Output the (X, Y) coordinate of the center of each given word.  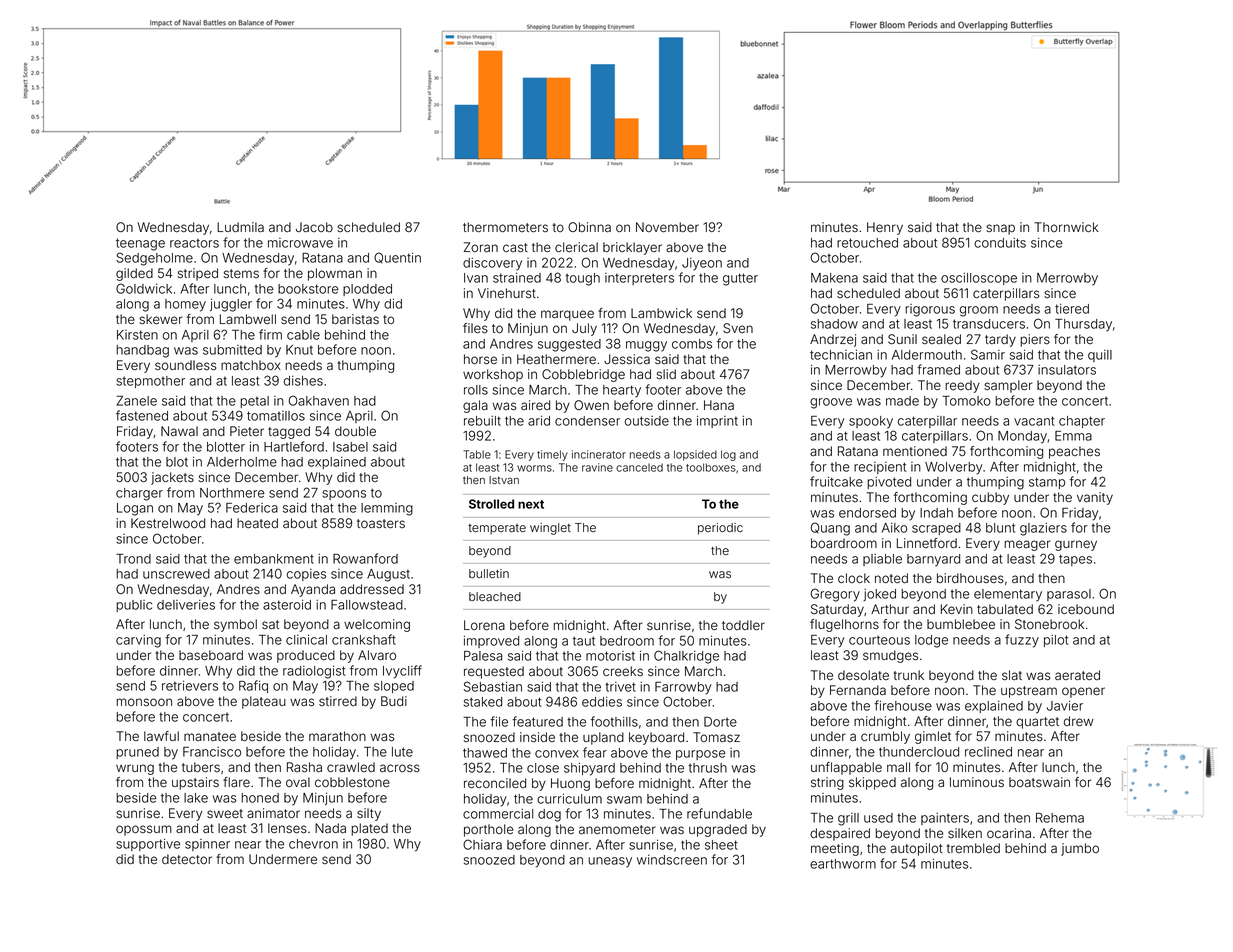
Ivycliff (402, 672)
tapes (1075, 560)
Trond (133, 559)
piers (1035, 340)
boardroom (844, 543)
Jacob (314, 227)
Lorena (484, 625)
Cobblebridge (583, 375)
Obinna (589, 227)
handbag (142, 351)
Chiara (482, 844)
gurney (1076, 545)
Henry (885, 228)
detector (187, 859)
